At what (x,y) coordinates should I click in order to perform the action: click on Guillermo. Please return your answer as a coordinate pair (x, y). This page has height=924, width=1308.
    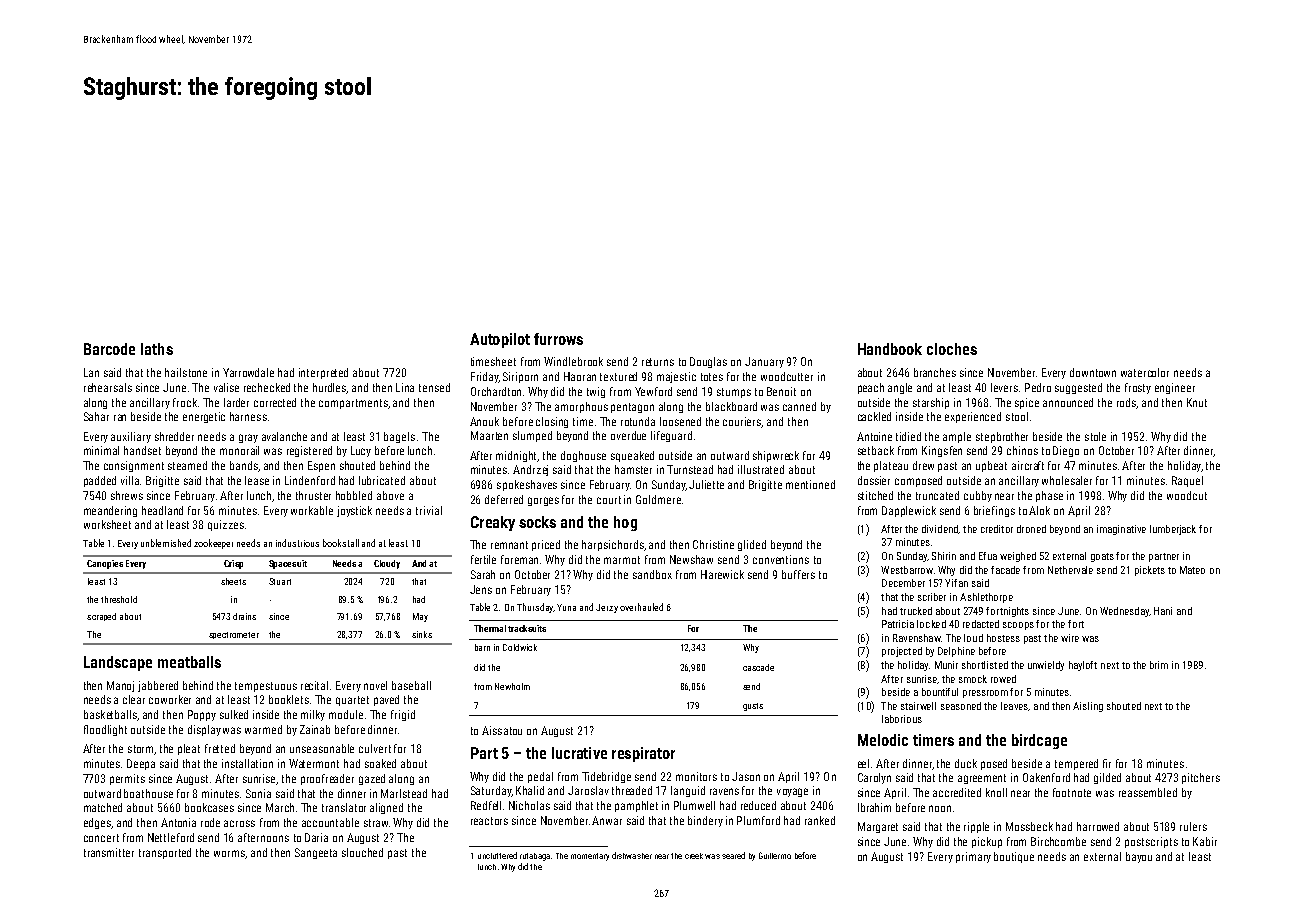
    Looking at the image, I should click on (775, 855).
